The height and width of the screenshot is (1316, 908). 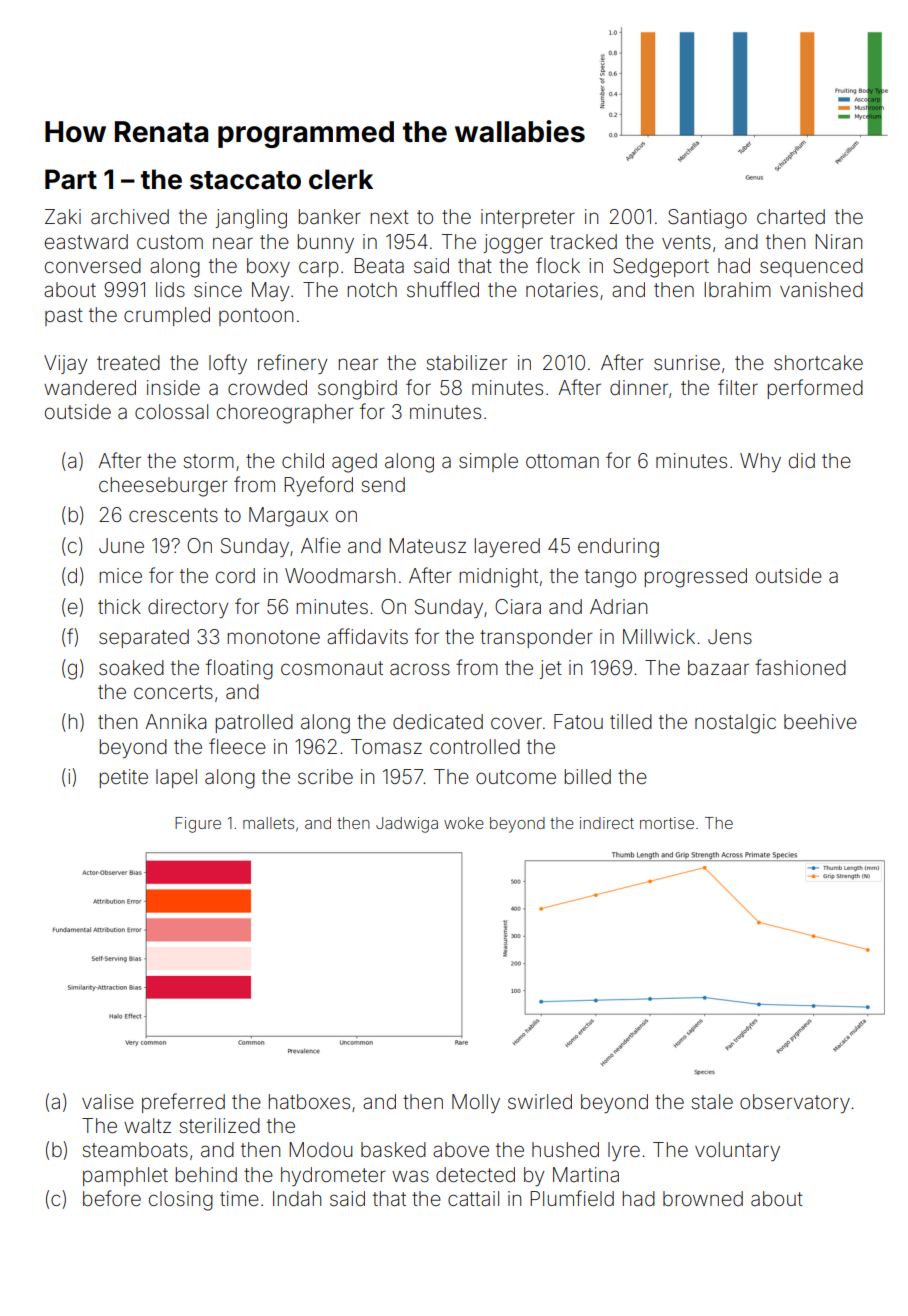 What do you see at coordinates (320, 1149) in the screenshot?
I see `Modou` at bounding box center [320, 1149].
